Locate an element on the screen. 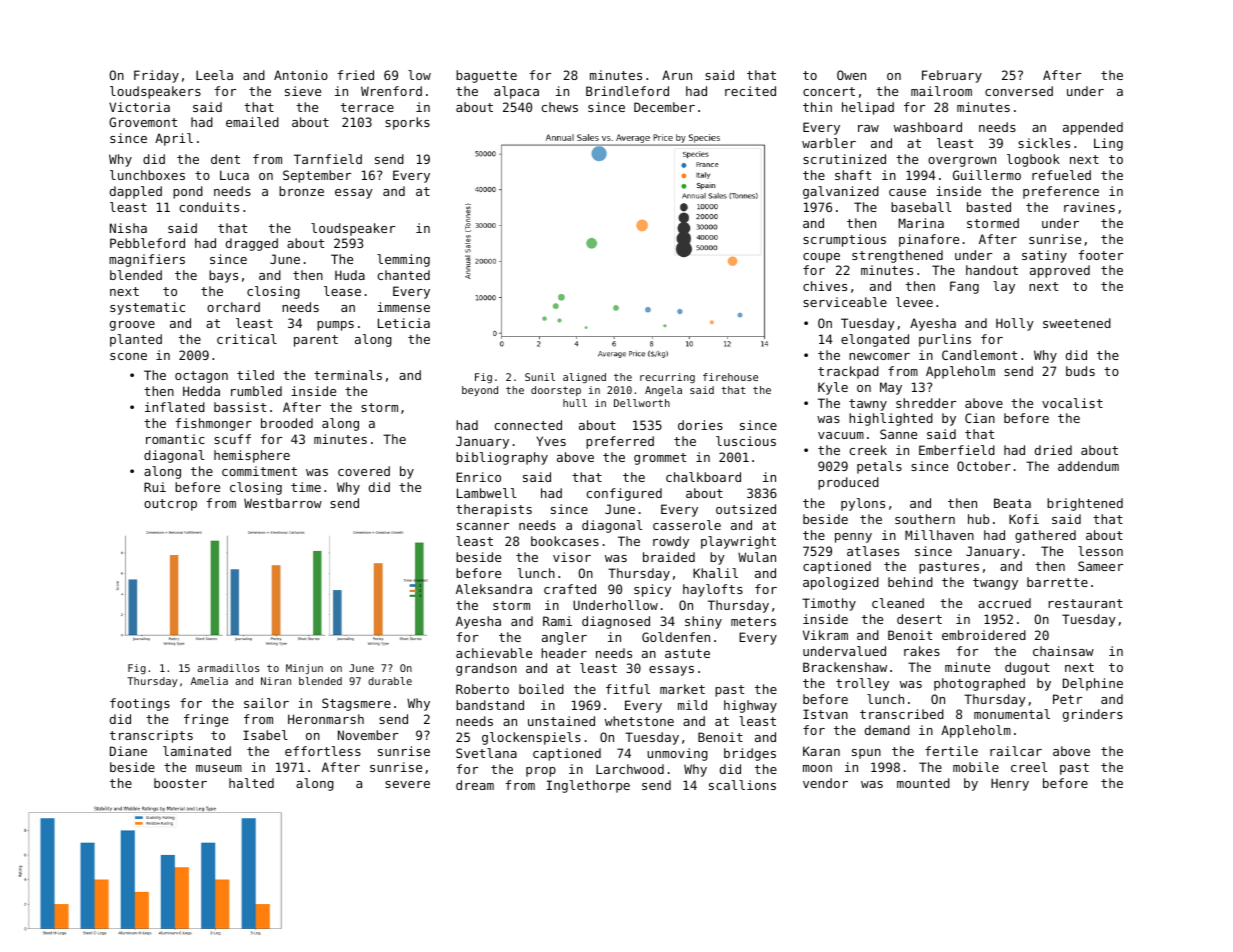 The image size is (1233, 952). dories is located at coordinates (700, 425).
